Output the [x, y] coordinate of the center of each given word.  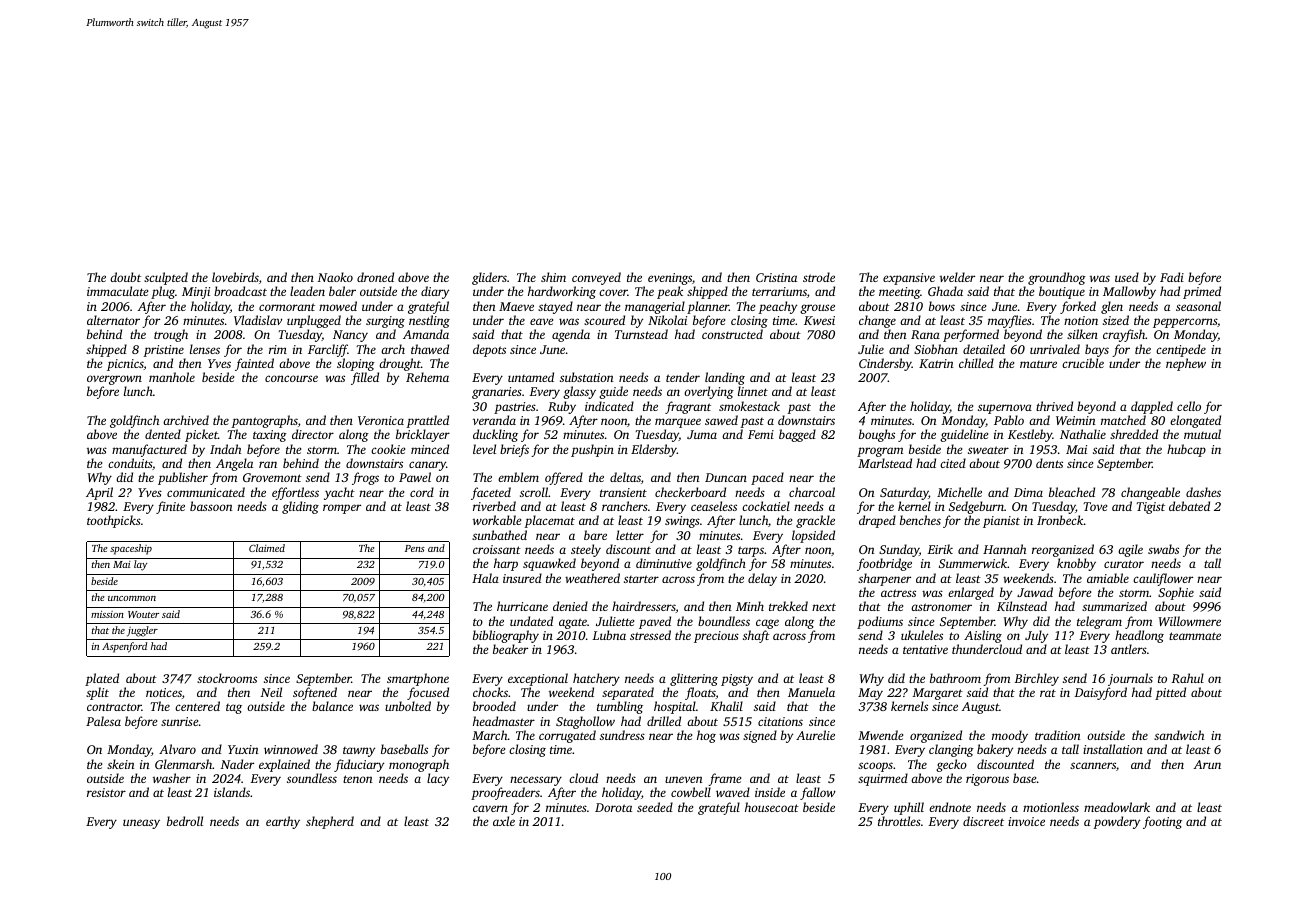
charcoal [812, 492]
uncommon [132, 598]
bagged [797, 435]
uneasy [141, 824]
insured [522, 578]
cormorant [287, 307]
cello [1189, 406]
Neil [271, 692]
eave [541, 321]
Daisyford [1100, 693]
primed [1202, 292]
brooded [494, 706]
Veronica [381, 420]
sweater [988, 450]
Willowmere [1190, 621]
